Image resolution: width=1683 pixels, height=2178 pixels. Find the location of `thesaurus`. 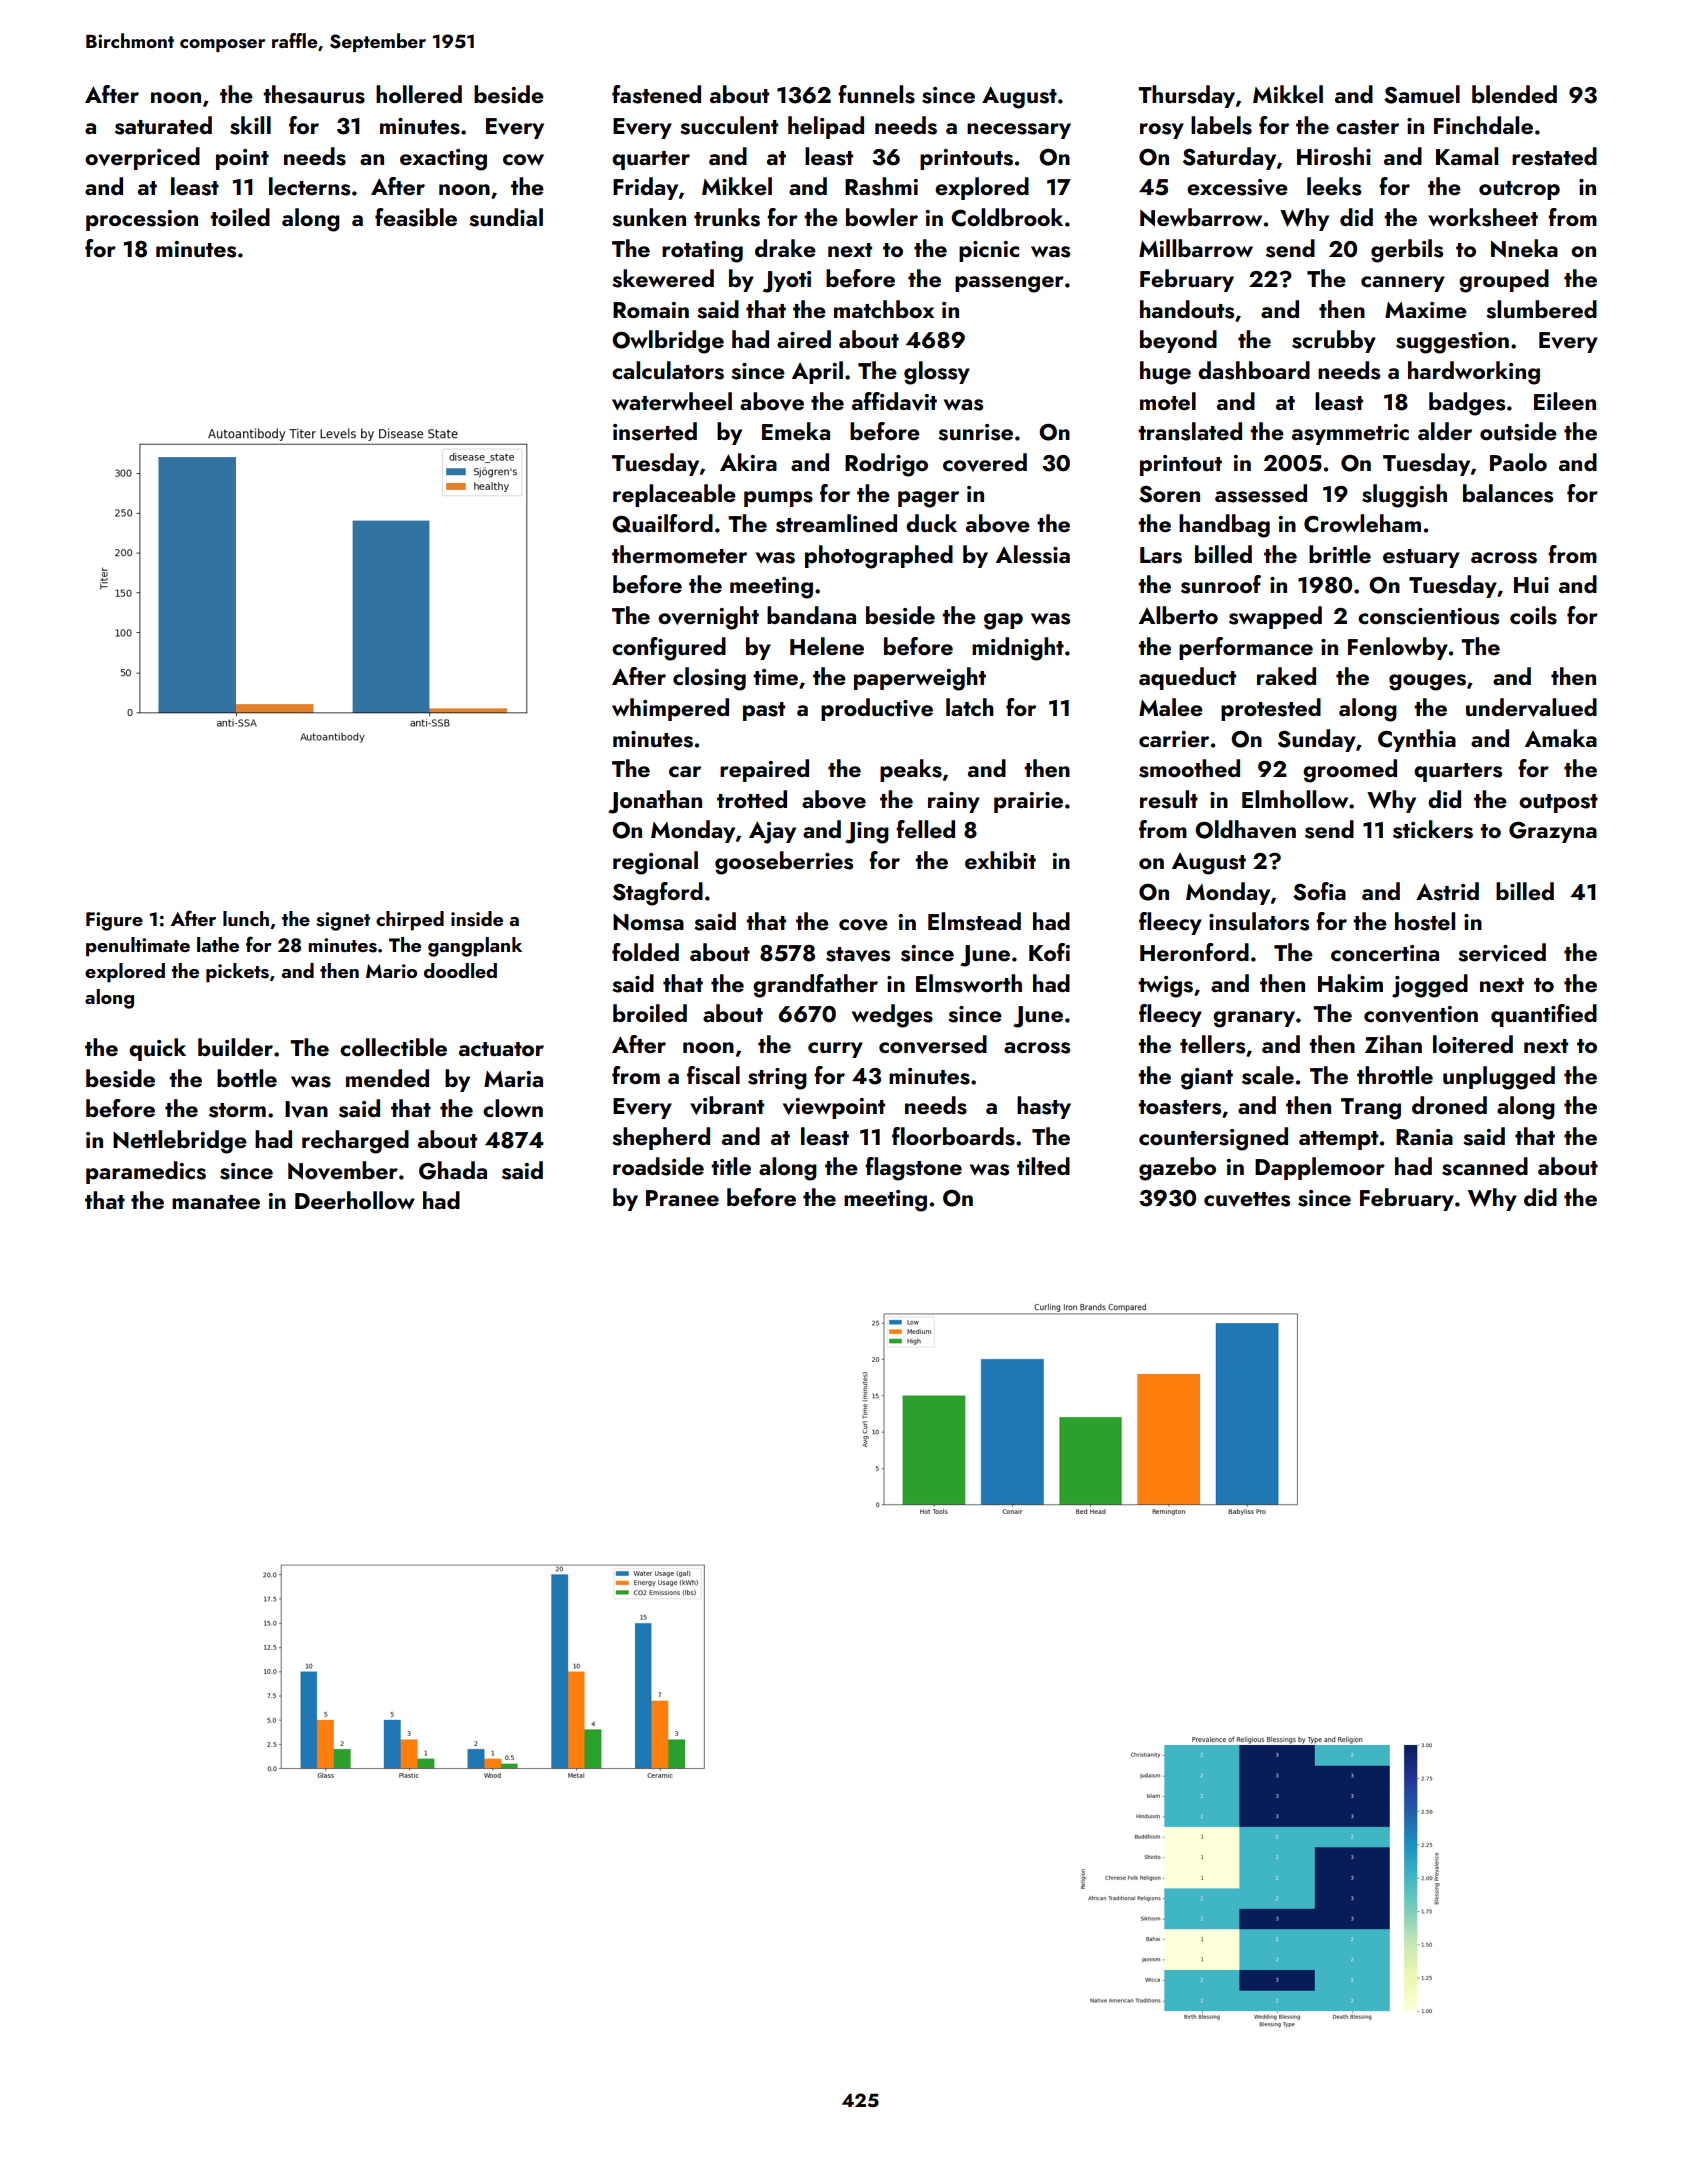

thesaurus is located at coordinates (314, 94).
